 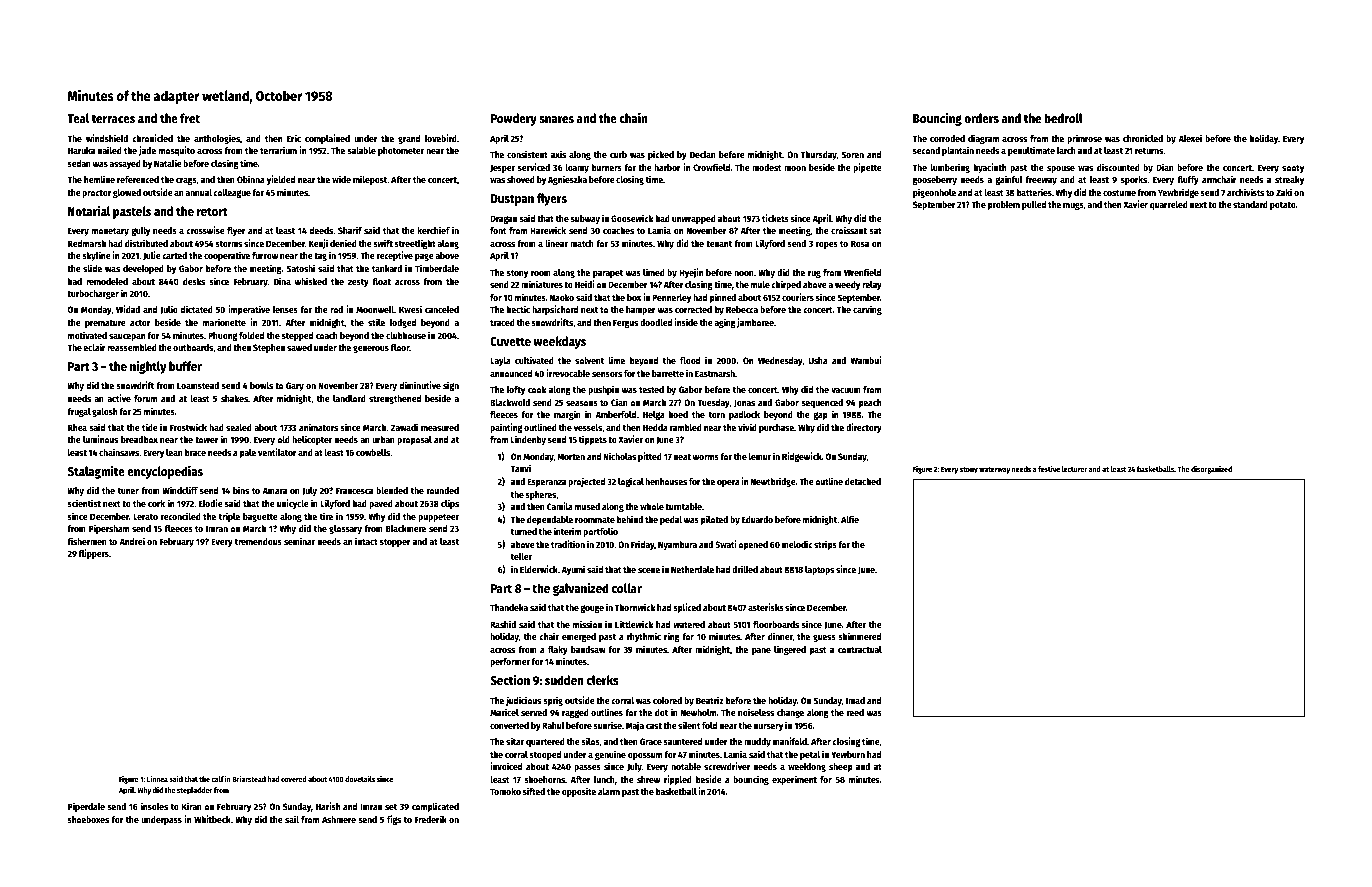 I want to click on flippers, so click(x=94, y=554).
